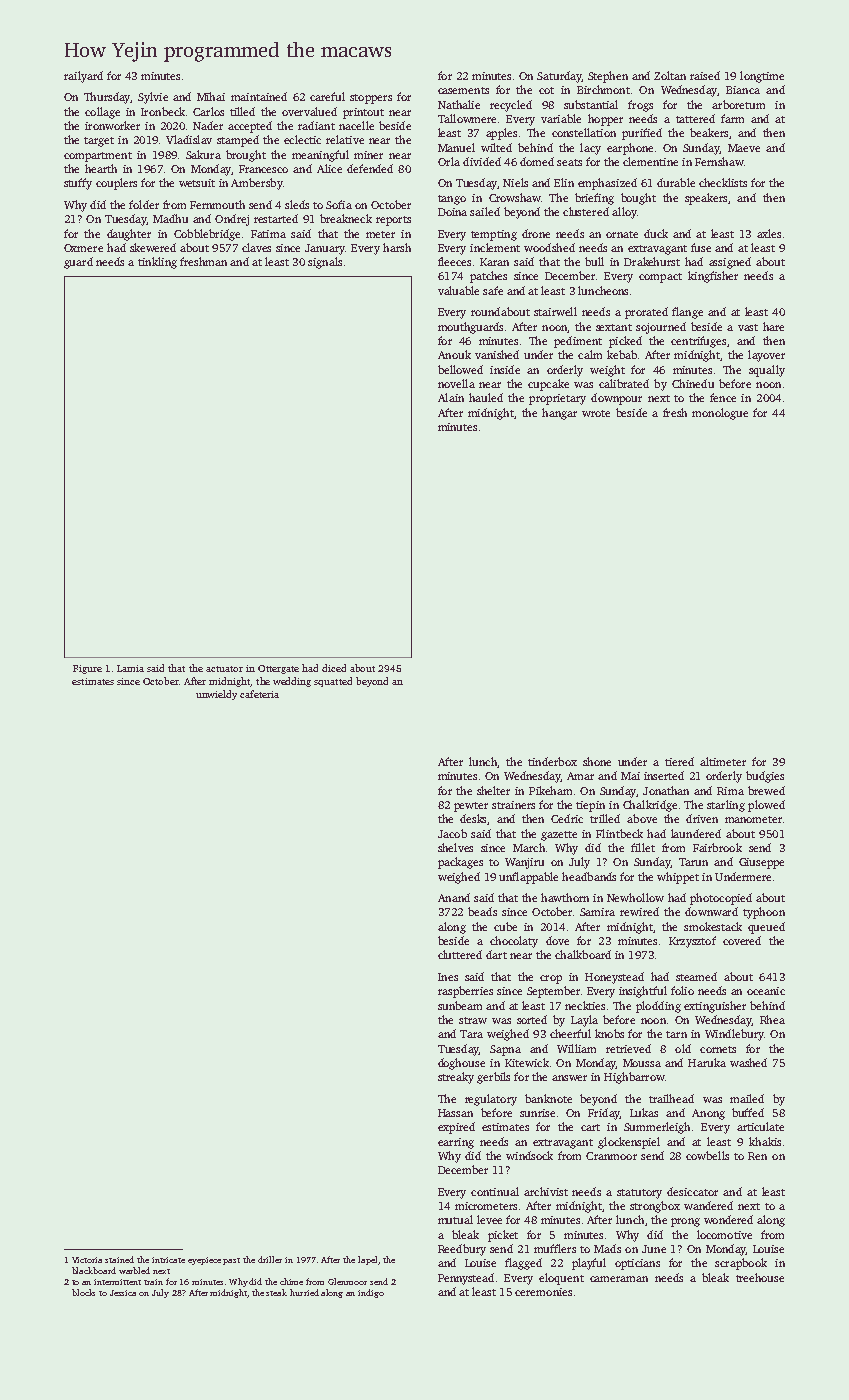 This document has height=1400, width=849. Describe the element at coordinates (762, 77) in the document. I see `longtime` at that location.
